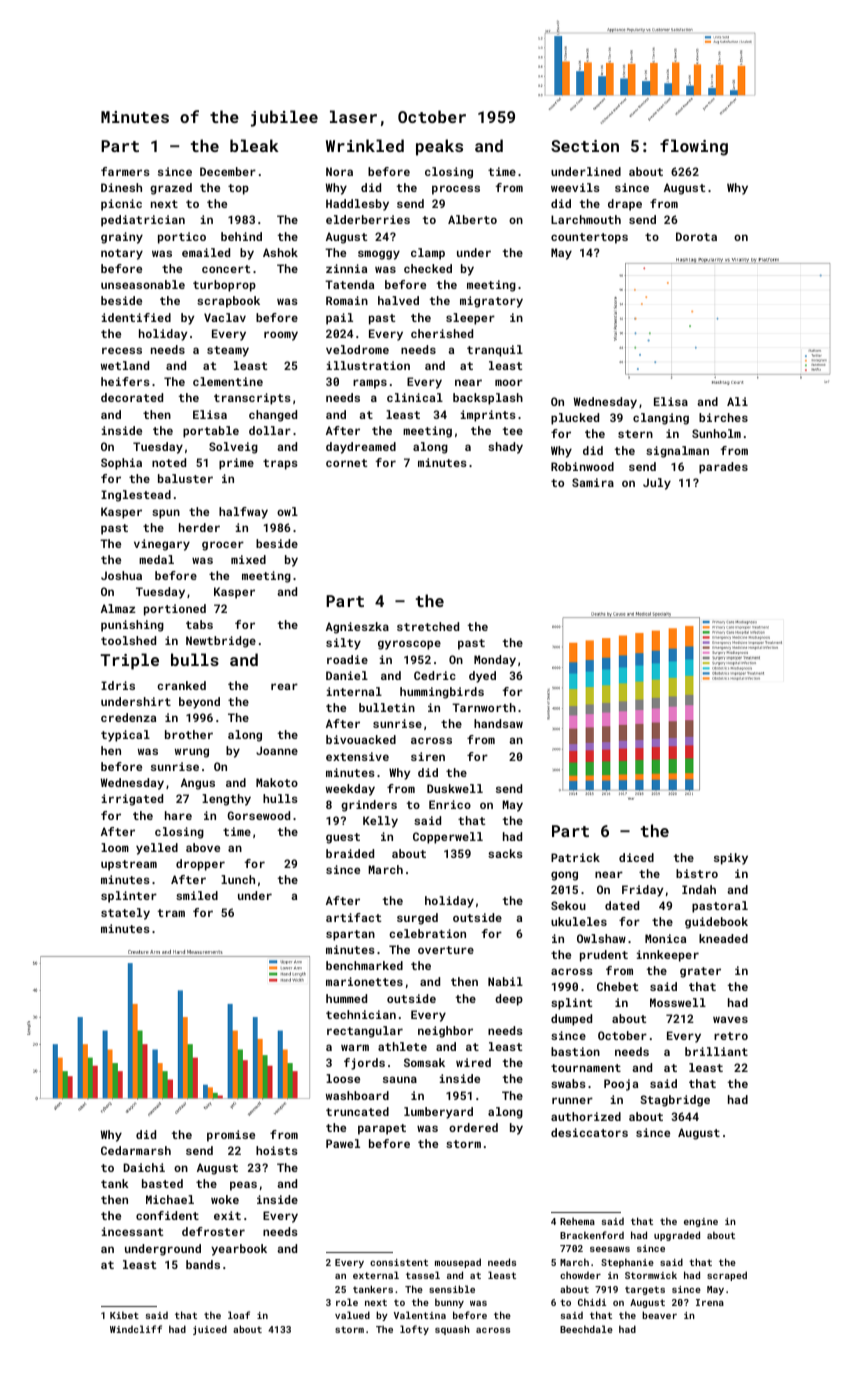 The image size is (849, 1400). Describe the element at coordinates (731, 859) in the page. I see `spiky` at that location.
